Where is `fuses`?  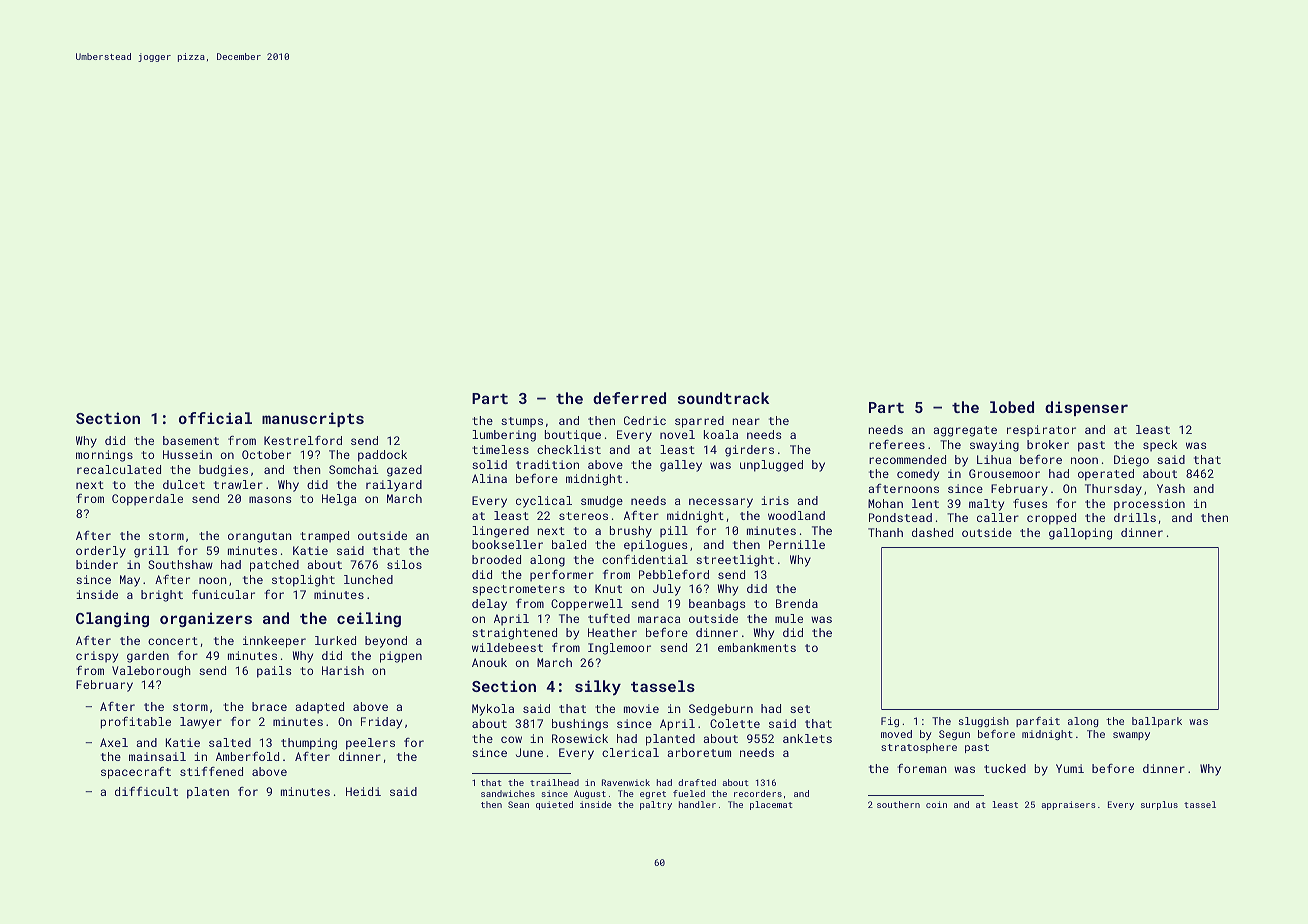
fuses is located at coordinates (1030, 503).
